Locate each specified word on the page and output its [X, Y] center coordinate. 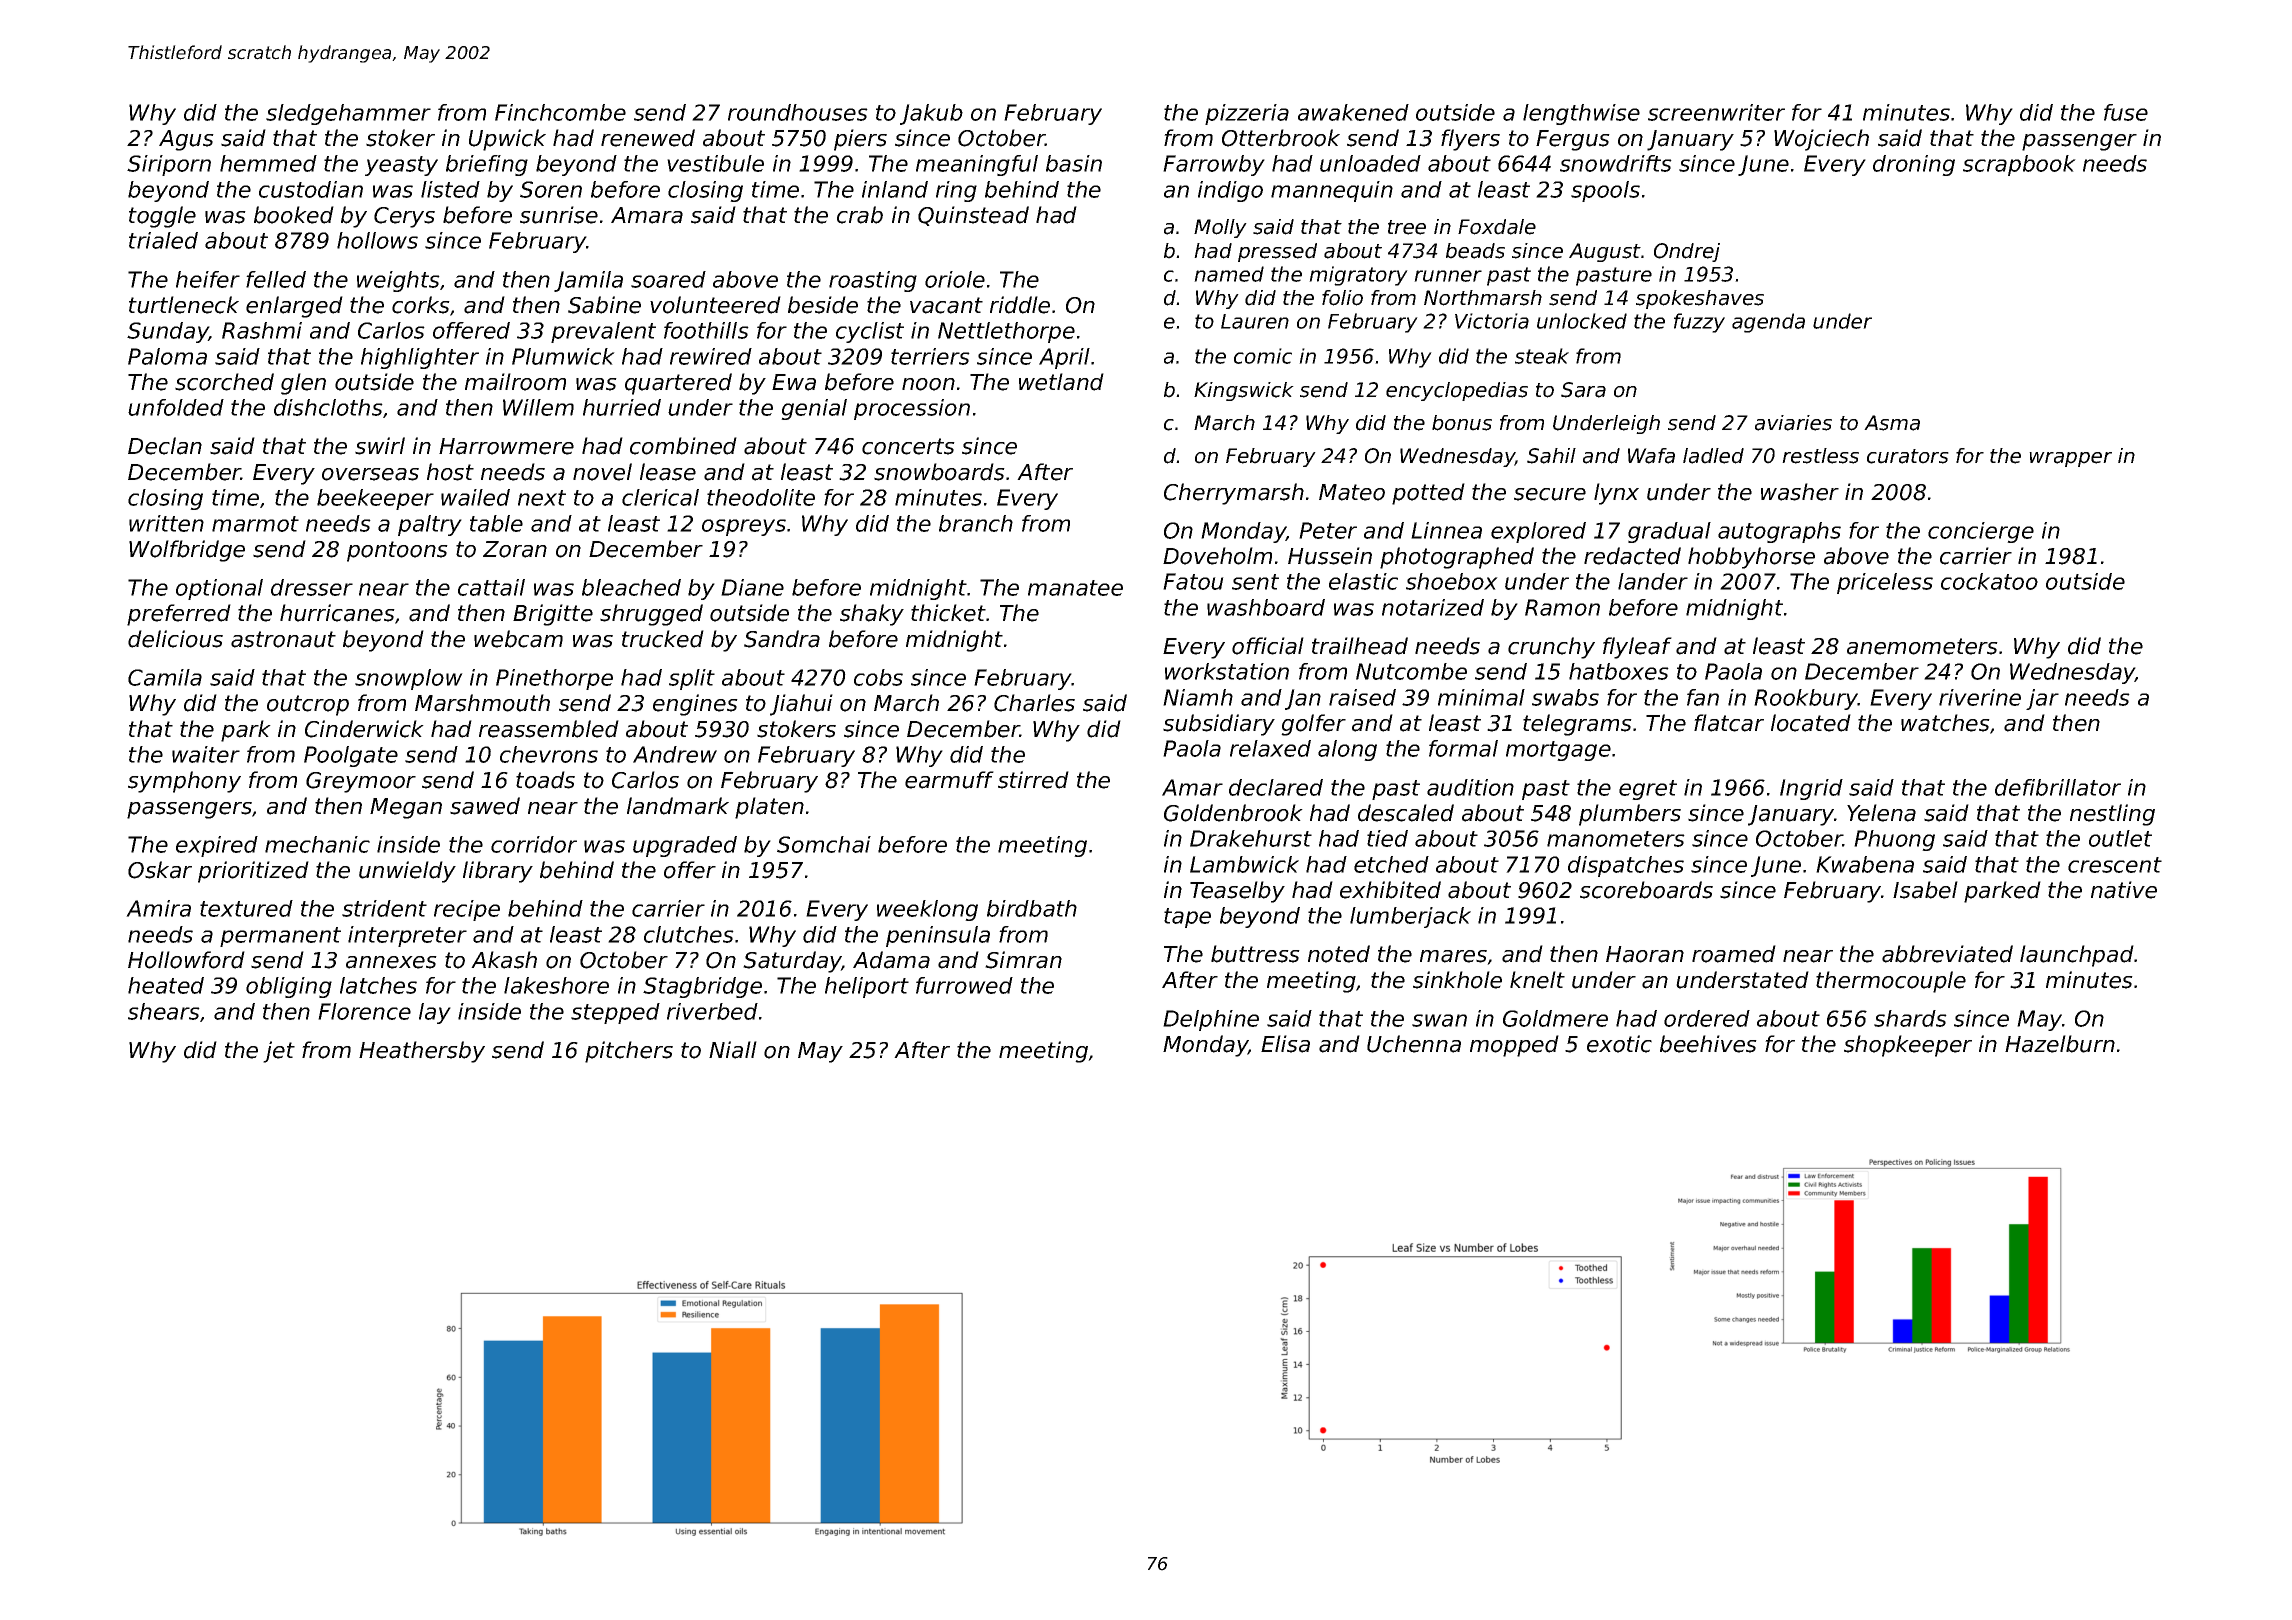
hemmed [268, 163]
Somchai [824, 844]
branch [976, 523]
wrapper [2070, 459]
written [166, 523]
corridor [534, 844]
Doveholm [1217, 556]
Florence [364, 1011]
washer [1800, 492]
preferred [179, 615]
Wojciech [1821, 140]
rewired [711, 356]
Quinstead [973, 216]
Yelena [1881, 813]
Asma [1892, 423]
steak [1542, 356]
